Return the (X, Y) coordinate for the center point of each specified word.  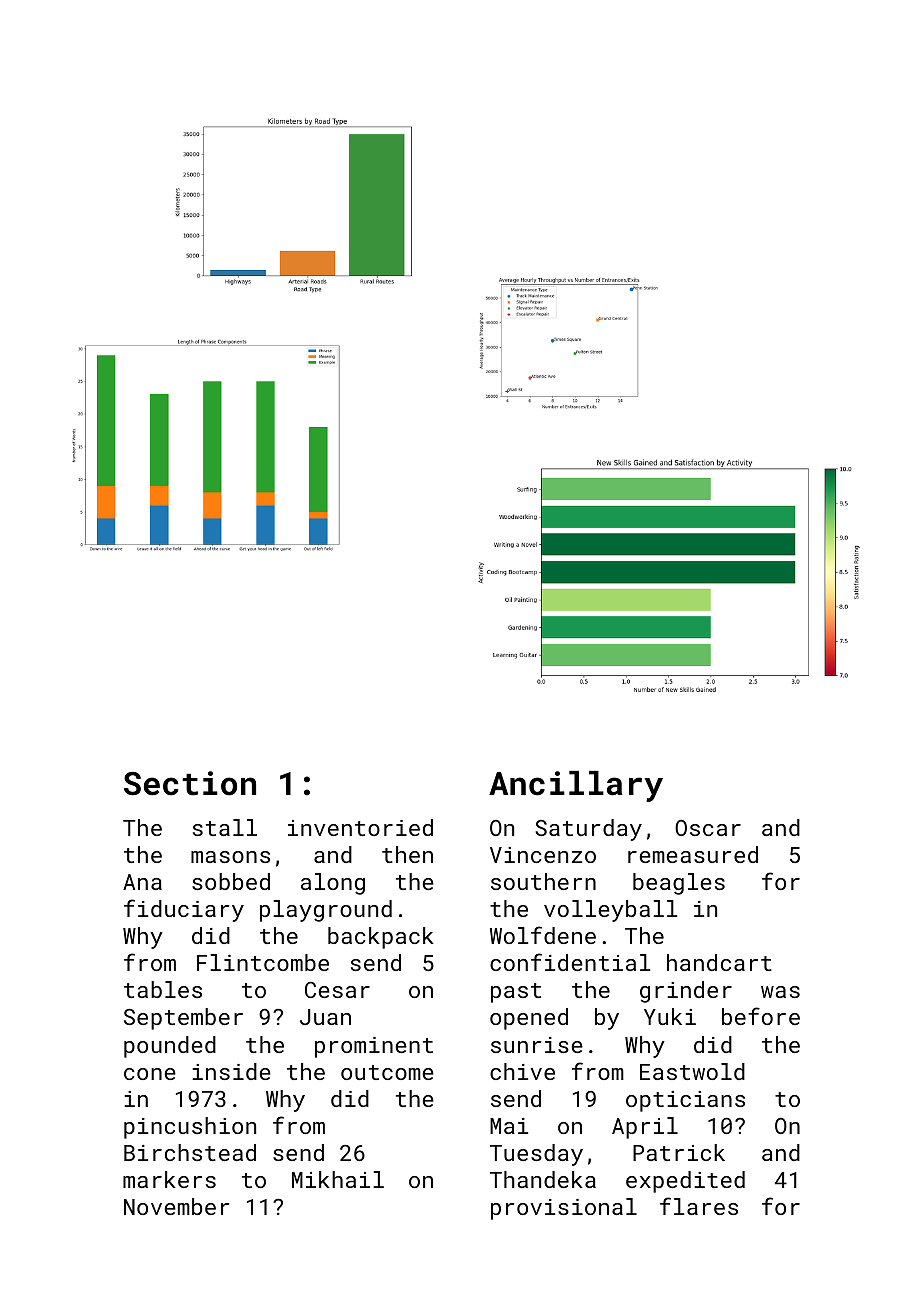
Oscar (708, 828)
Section (190, 783)
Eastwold (692, 1071)
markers (169, 1179)
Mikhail (338, 1179)
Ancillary (576, 786)
